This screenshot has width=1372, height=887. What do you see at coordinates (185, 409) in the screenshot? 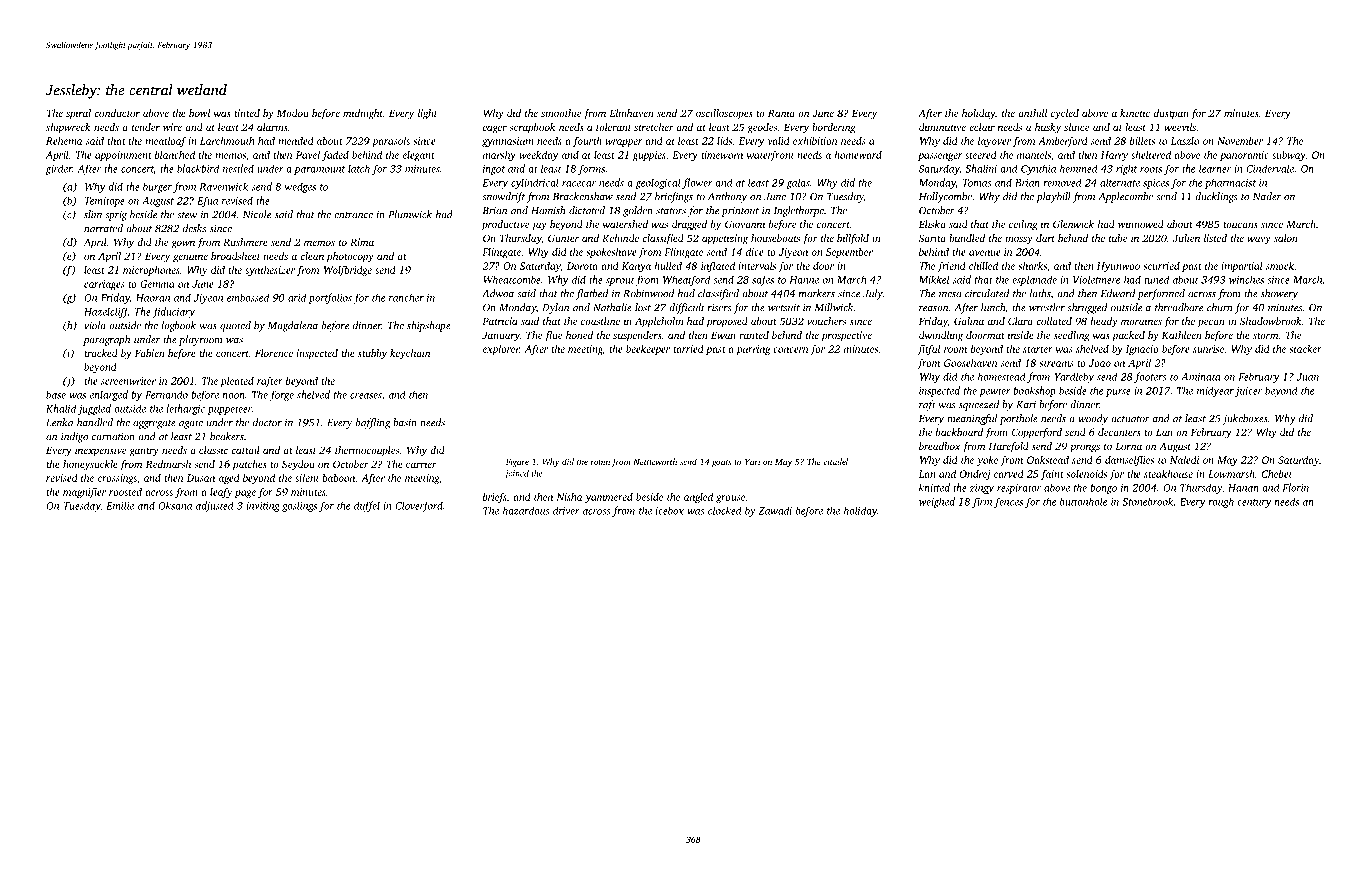
I see `lethargic` at bounding box center [185, 409].
